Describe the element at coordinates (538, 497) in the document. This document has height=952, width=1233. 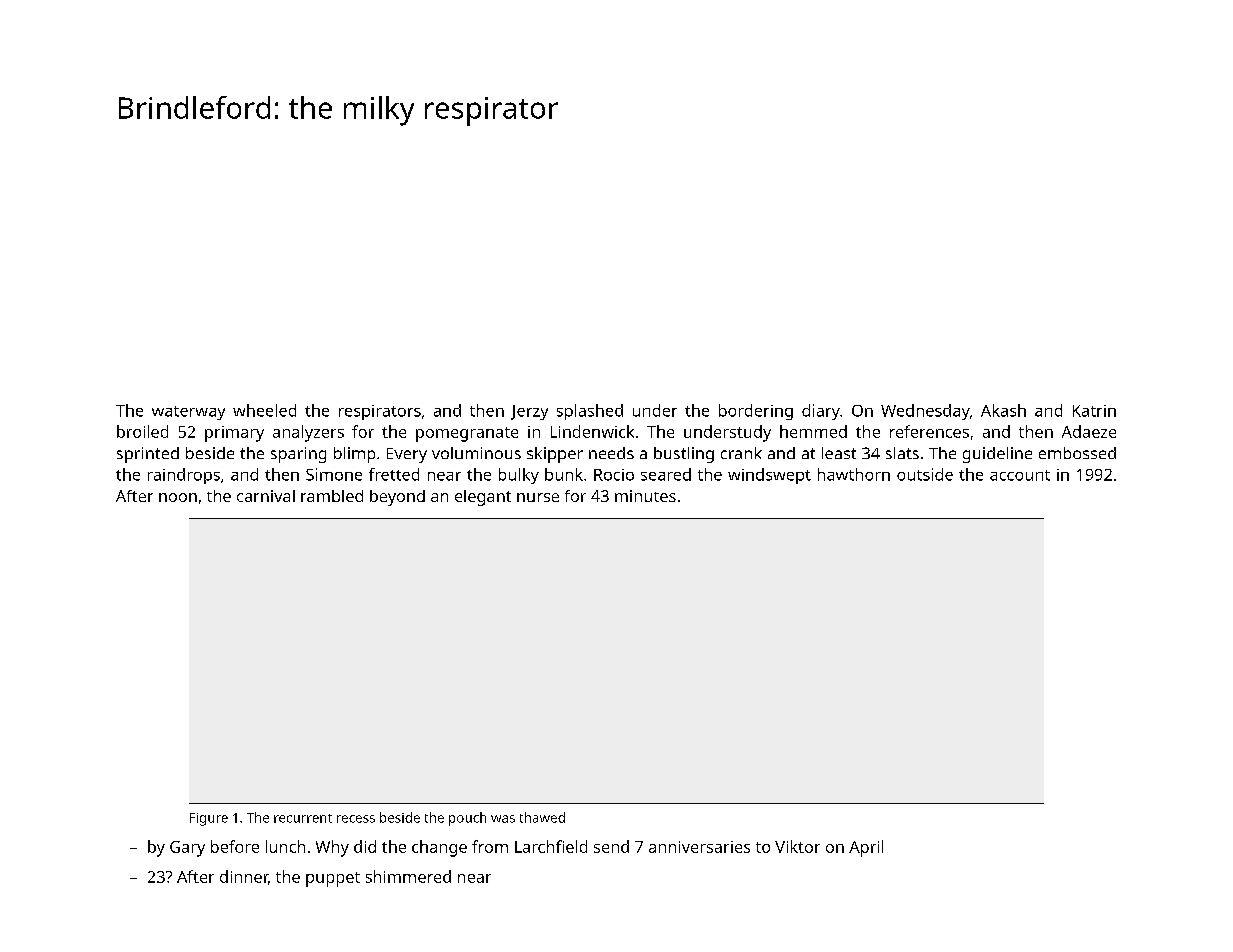
I see `nurse` at that location.
